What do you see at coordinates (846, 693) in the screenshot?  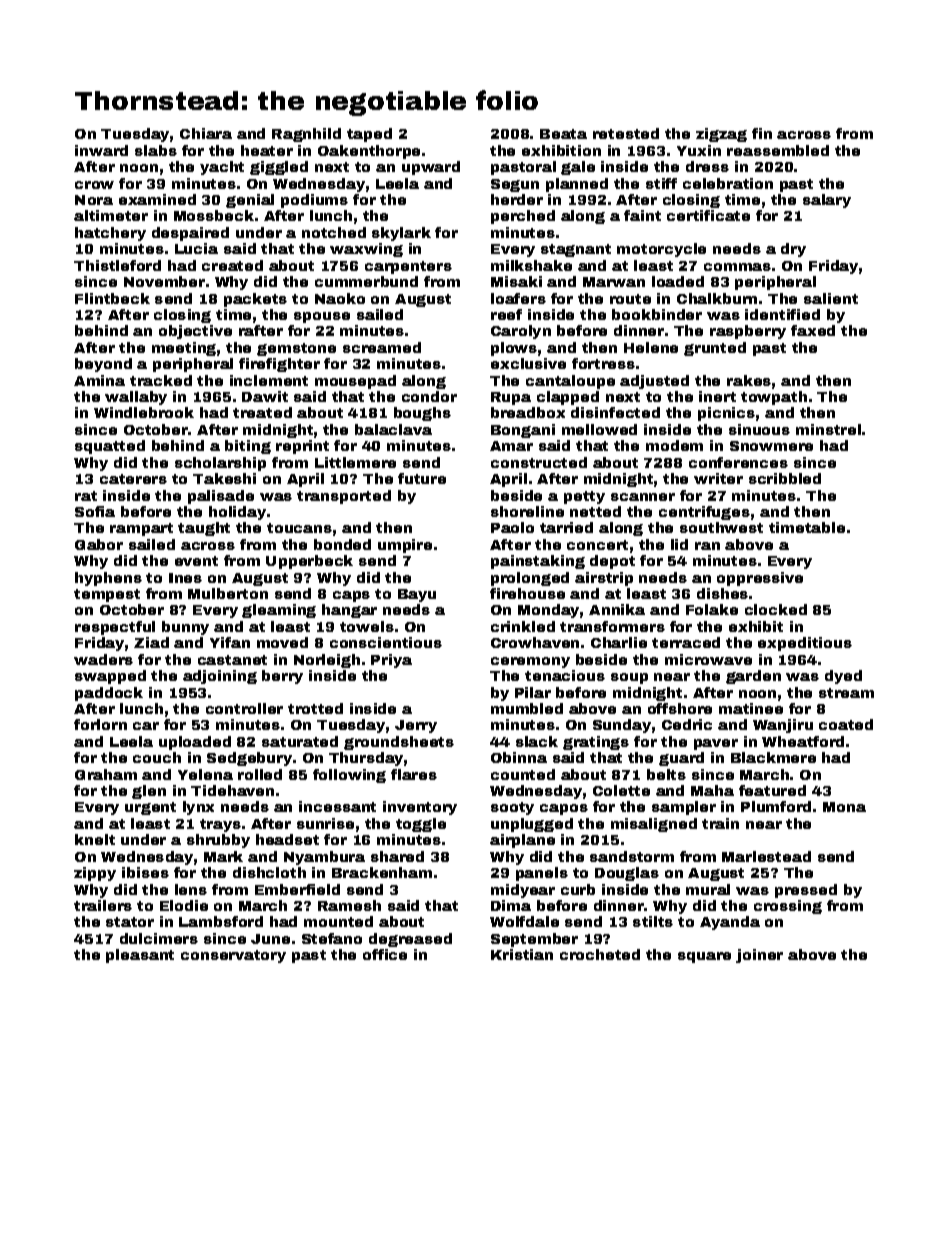 I see `stream` at bounding box center [846, 693].
